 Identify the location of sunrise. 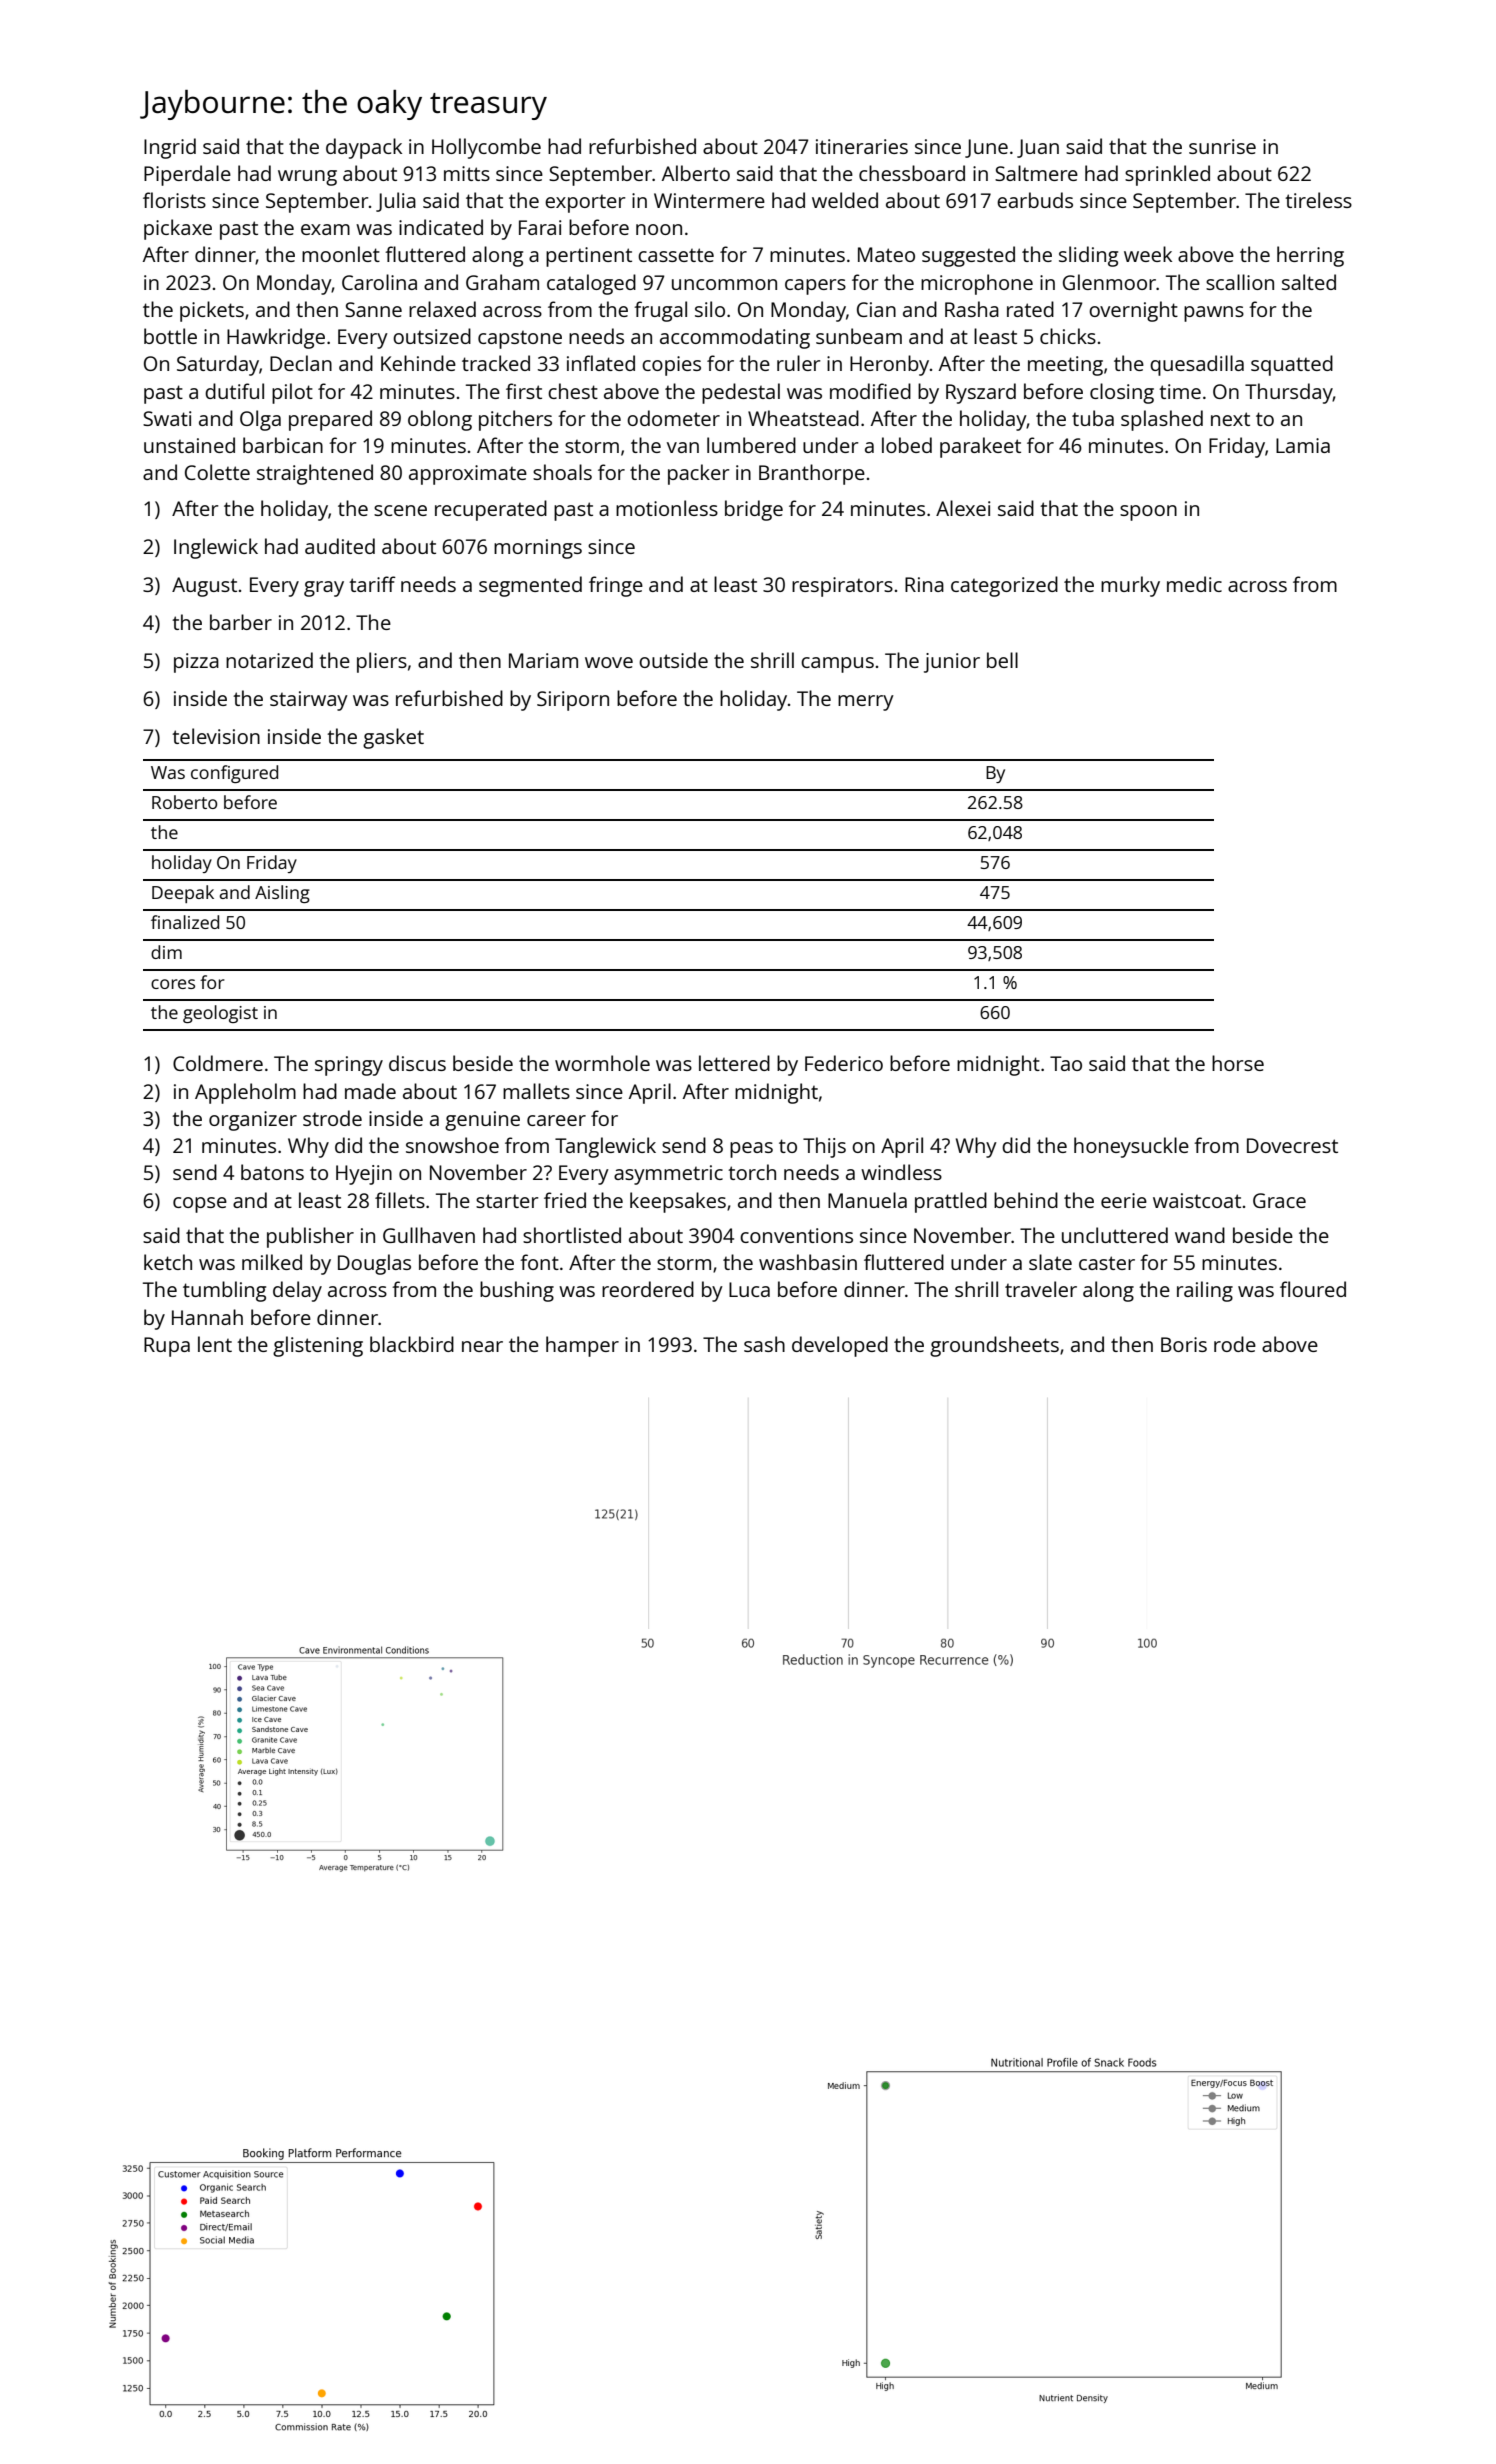
(1222, 146).
